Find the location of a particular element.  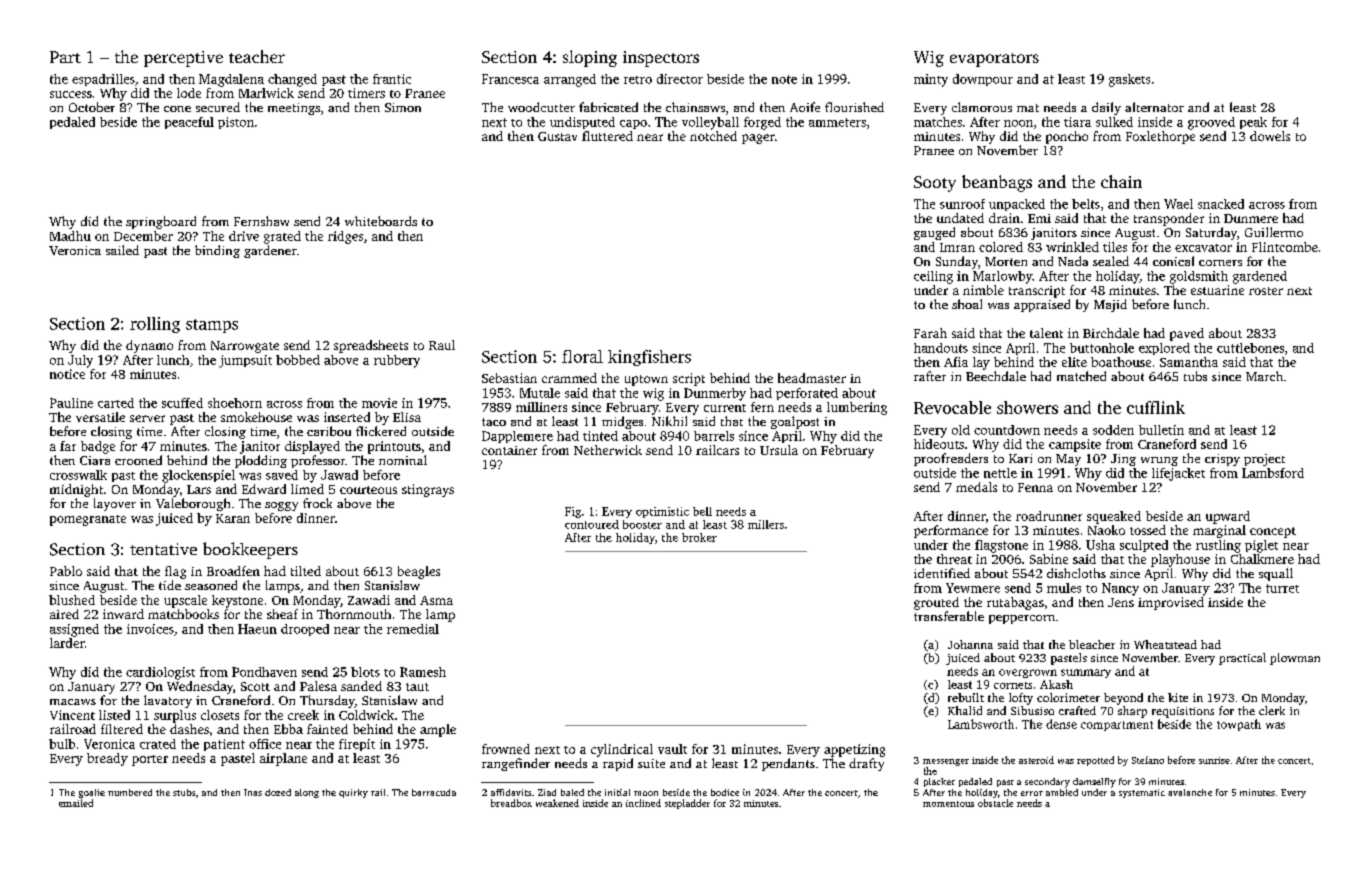

ammeters is located at coordinates (837, 122).
